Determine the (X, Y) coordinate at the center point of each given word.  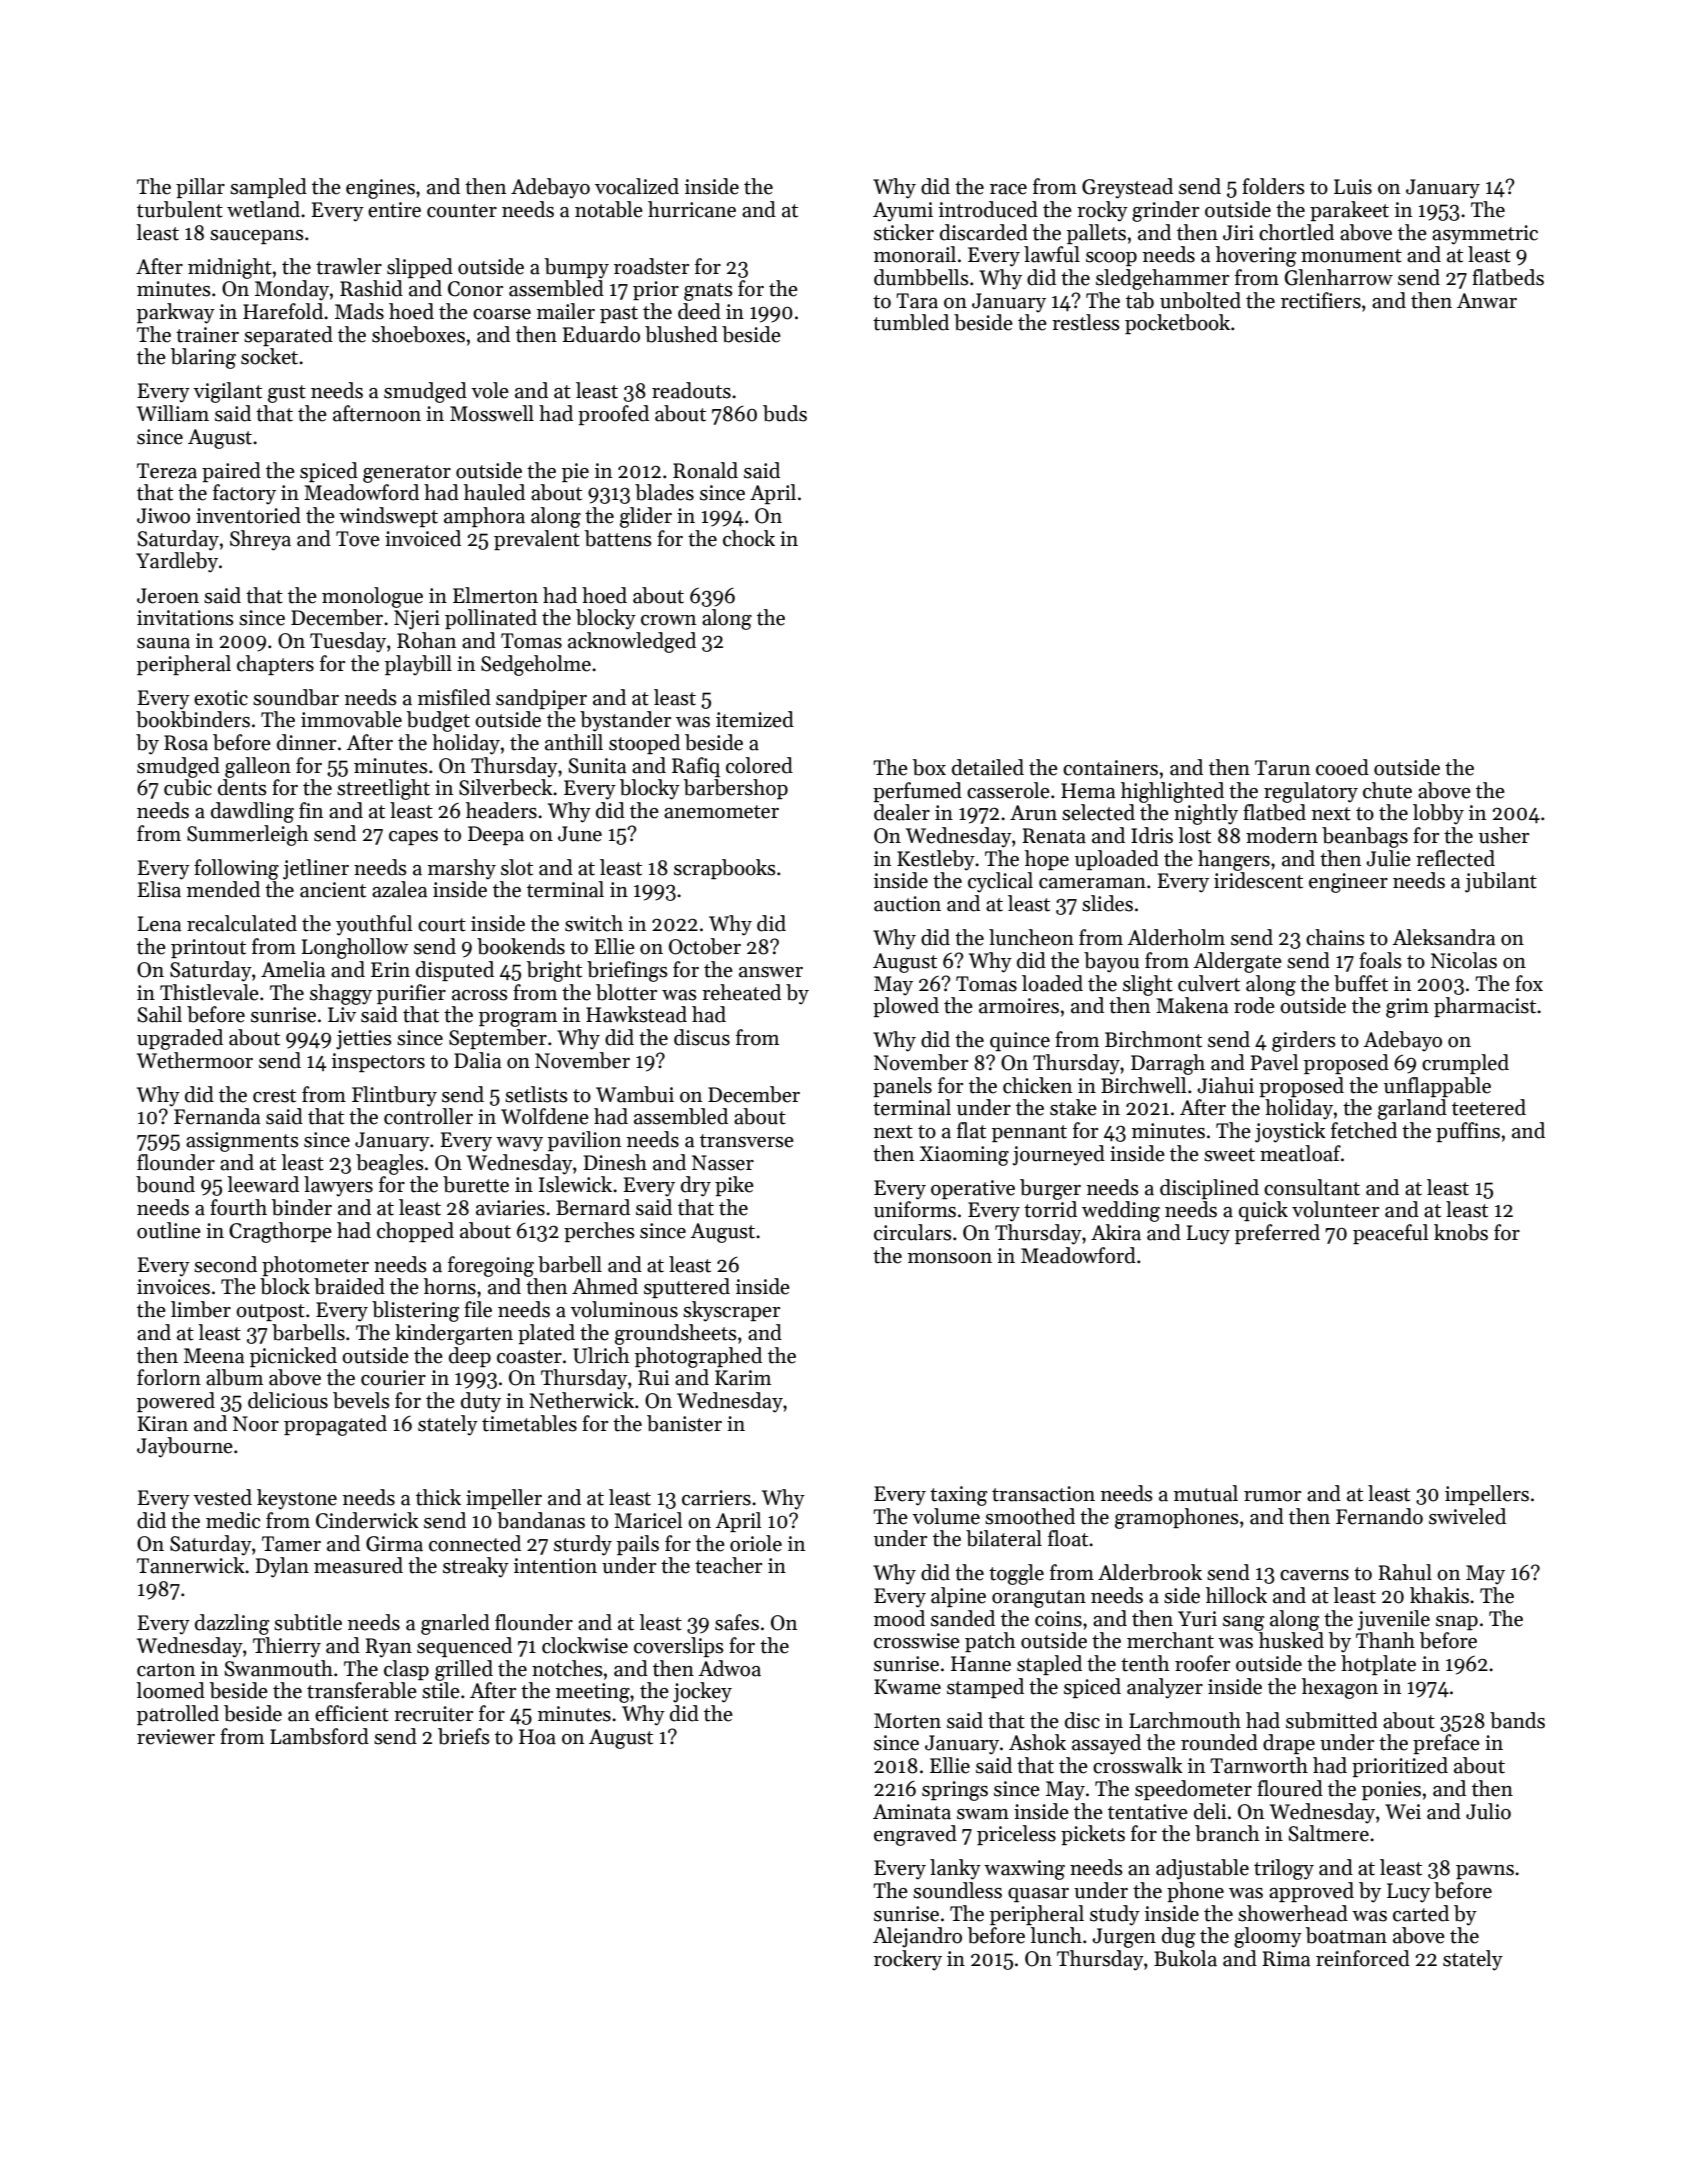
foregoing (491, 1266)
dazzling (232, 1624)
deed (699, 311)
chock (749, 538)
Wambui (635, 1094)
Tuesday (348, 642)
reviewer (176, 1737)
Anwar (1487, 301)
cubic (188, 787)
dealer (902, 812)
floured (1290, 1788)
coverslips (679, 1647)
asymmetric (1485, 235)
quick (1263, 1211)
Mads (359, 311)
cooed (1342, 767)
